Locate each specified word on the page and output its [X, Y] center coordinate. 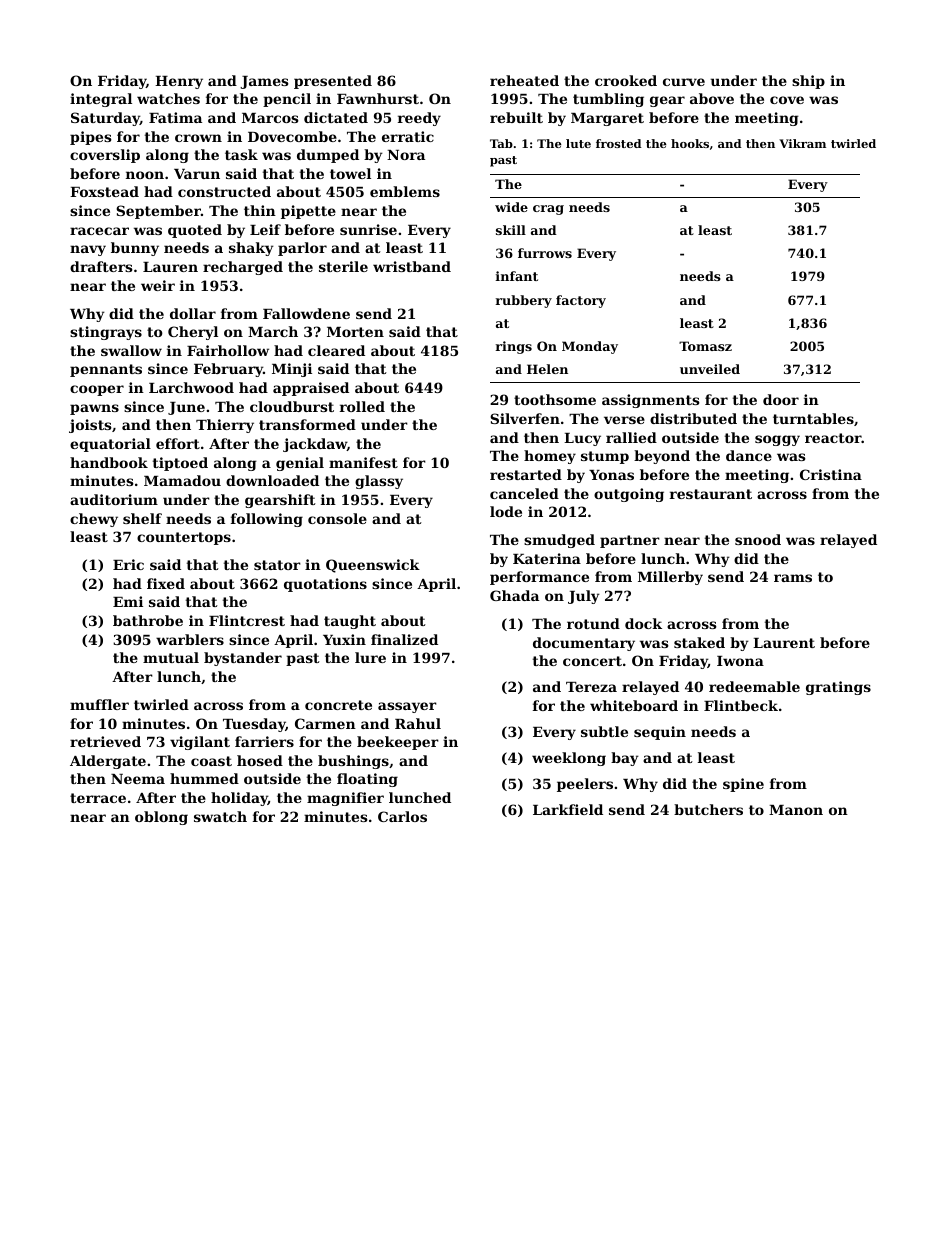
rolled [362, 406]
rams [793, 578]
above [712, 98]
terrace [98, 798]
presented [333, 82]
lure [370, 657]
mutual [171, 657]
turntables [813, 418]
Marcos [270, 118]
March [273, 331]
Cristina [831, 474]
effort [178, 443]
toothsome [555, 399]
